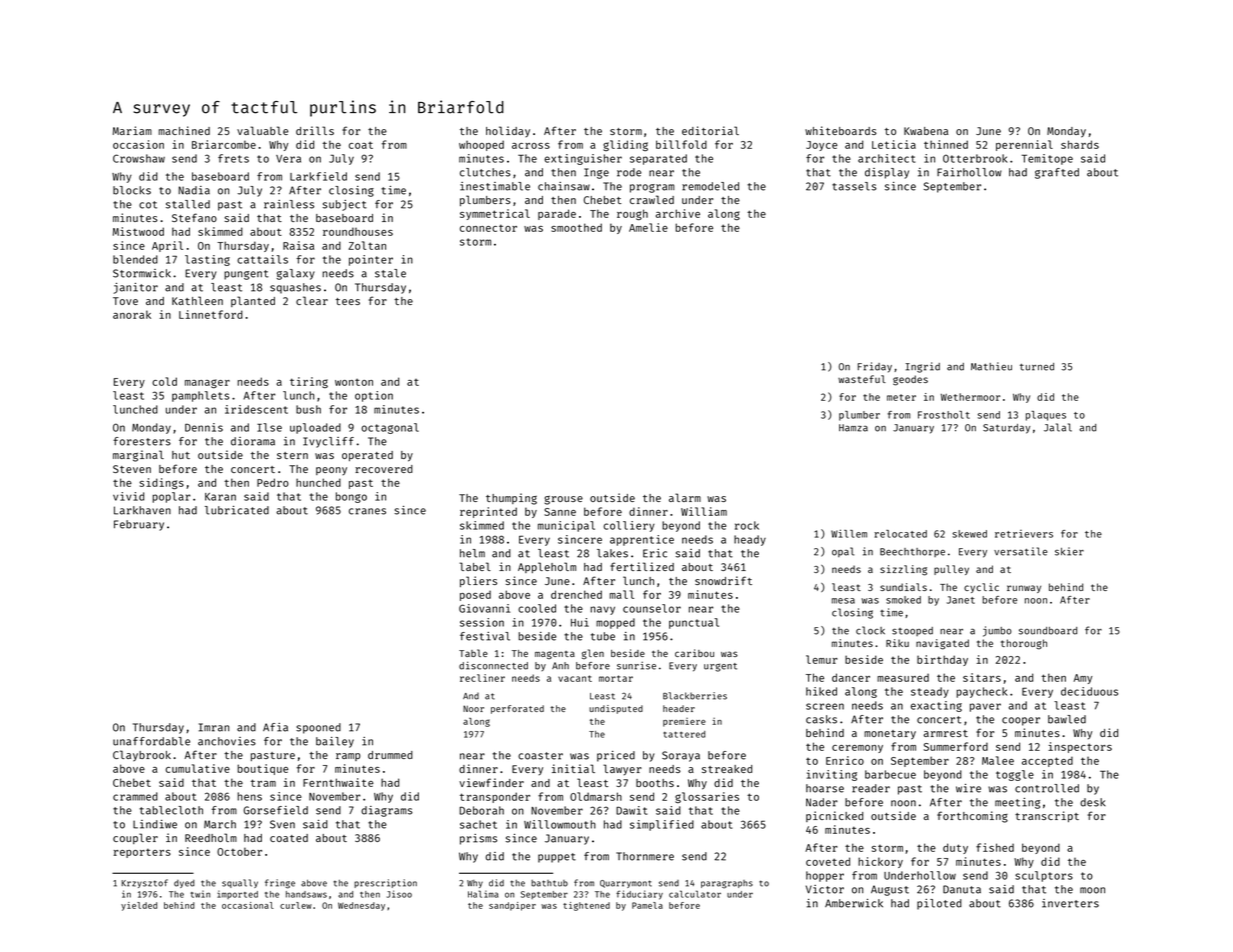 This screenshot has width=1233, height=952. Describe the element at coordinates (747, 525) in the screenshot. I see `rock` at that location.
